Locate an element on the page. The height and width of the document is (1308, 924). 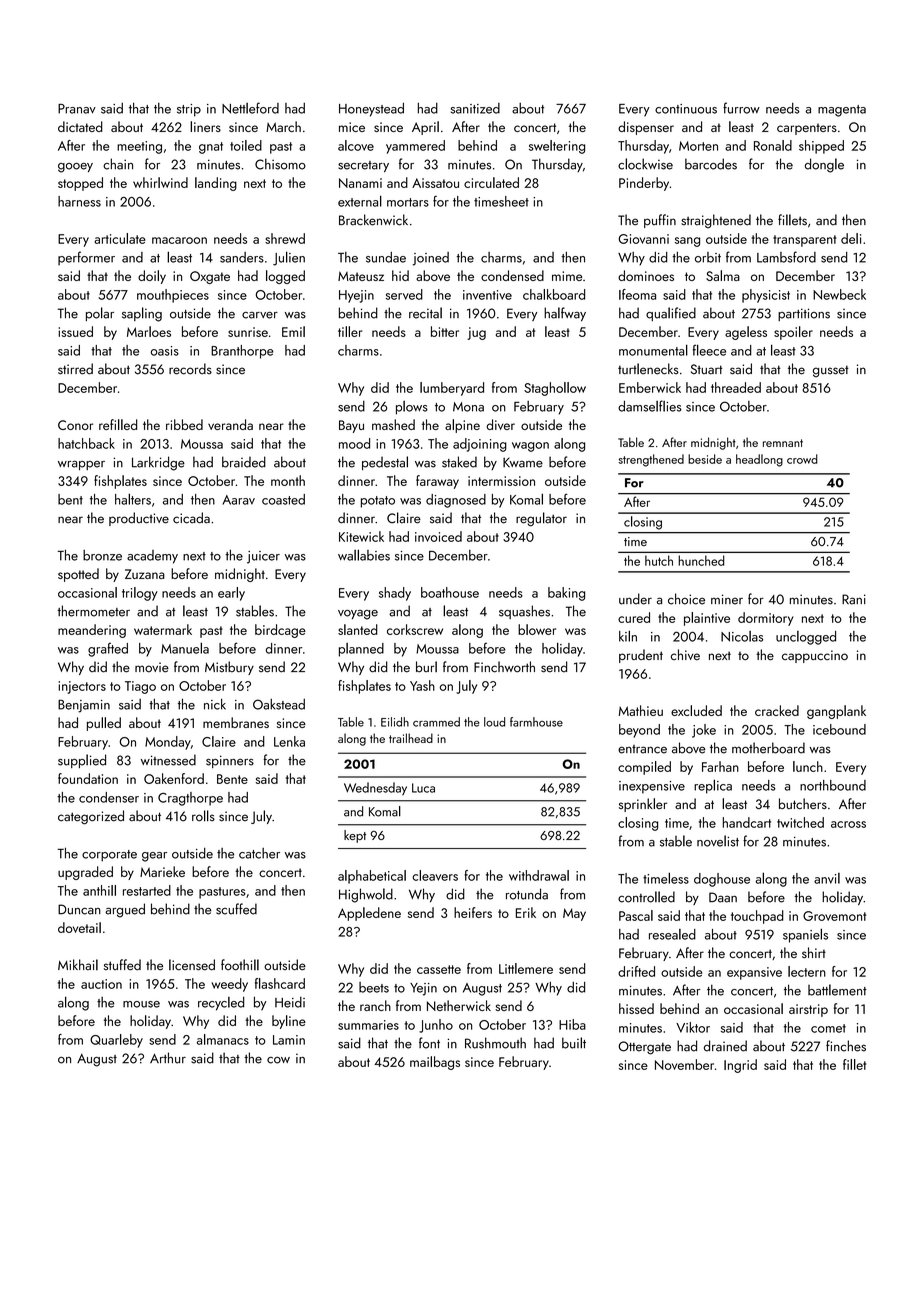
harness is located at coordinates (79, 201).
